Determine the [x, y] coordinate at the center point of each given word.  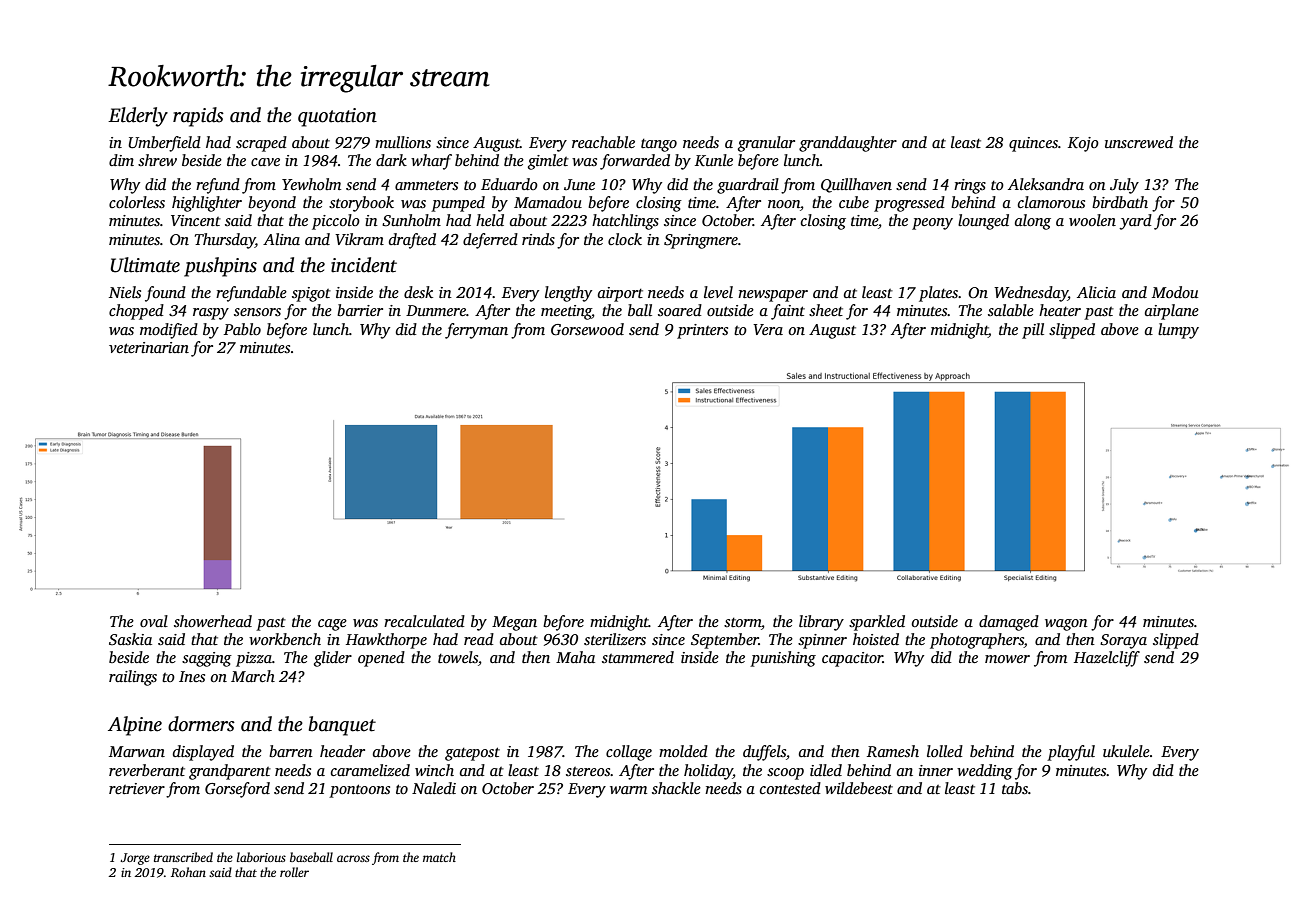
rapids [198, 117]
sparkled [877, 623]
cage [332, 625]
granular [766, 144]
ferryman [476, 331]
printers [702, 331]
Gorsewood [587, 329]
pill [1033, 331]
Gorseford [237, 790]
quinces [1033, 144]
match [439, 857]
